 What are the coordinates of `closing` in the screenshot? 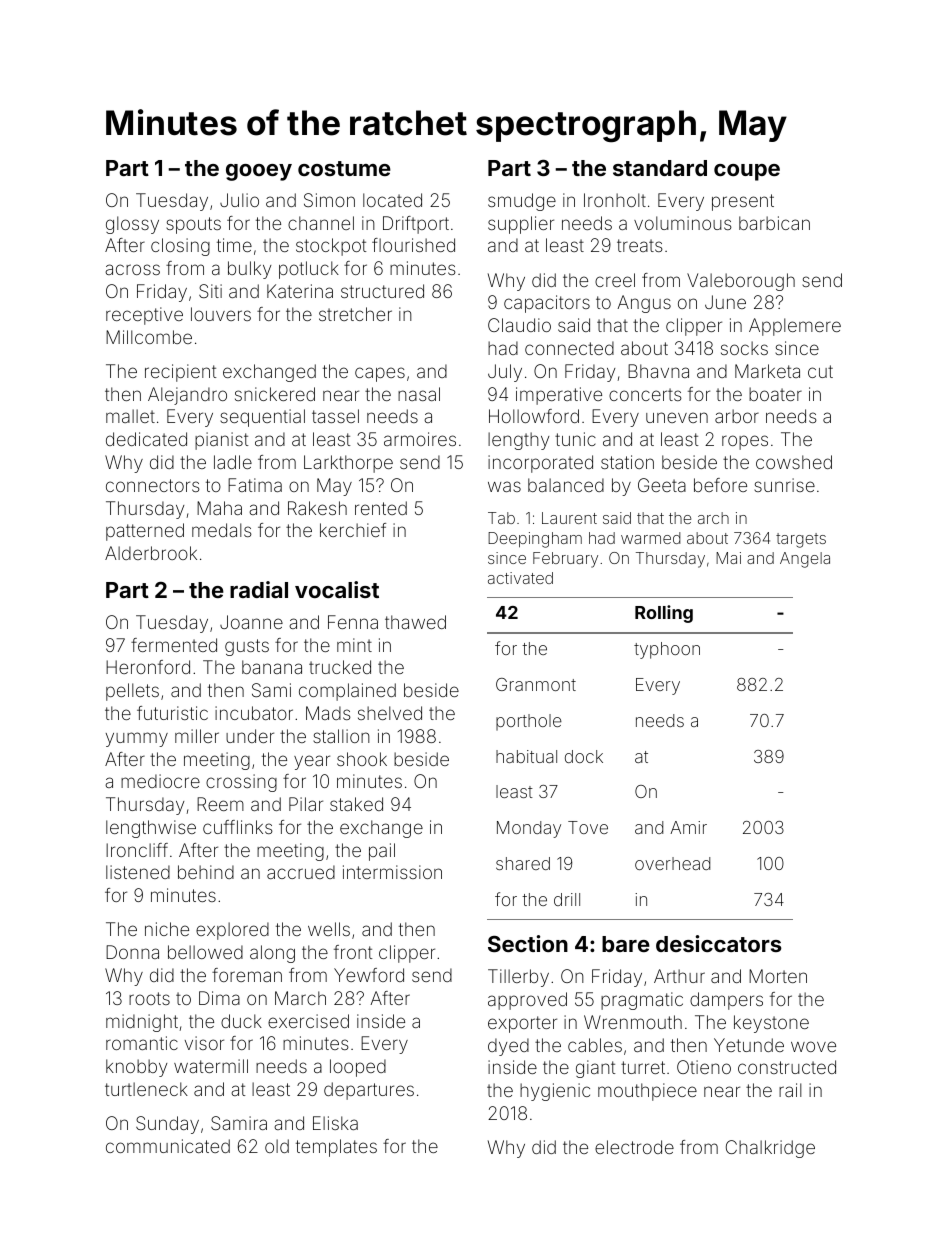 It's located at (180, 247).
